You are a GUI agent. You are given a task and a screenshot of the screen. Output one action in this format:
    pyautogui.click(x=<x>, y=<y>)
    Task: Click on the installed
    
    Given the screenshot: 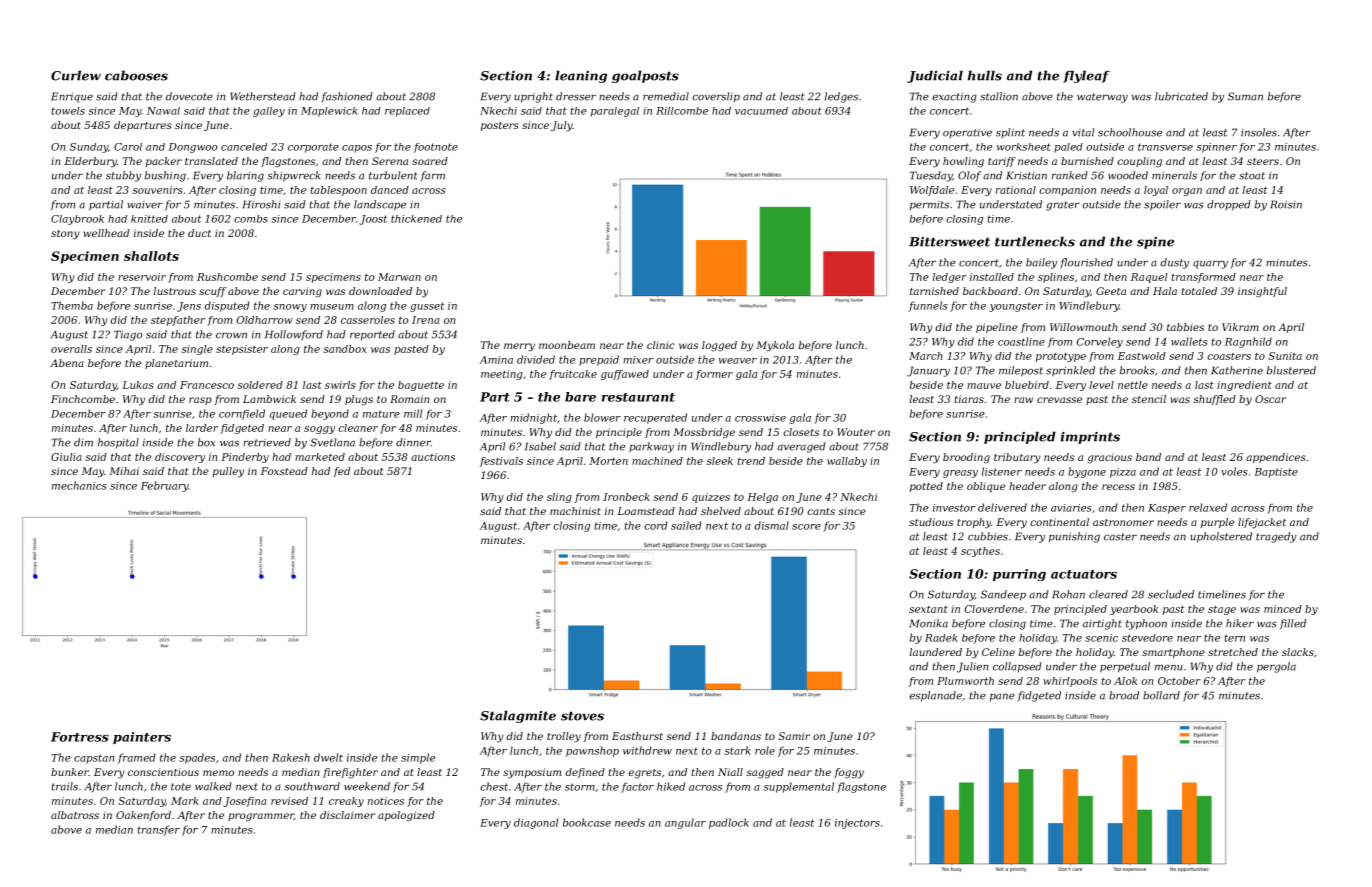 What is the action you would take?
    pyautogui.click(x=992, y=277)
